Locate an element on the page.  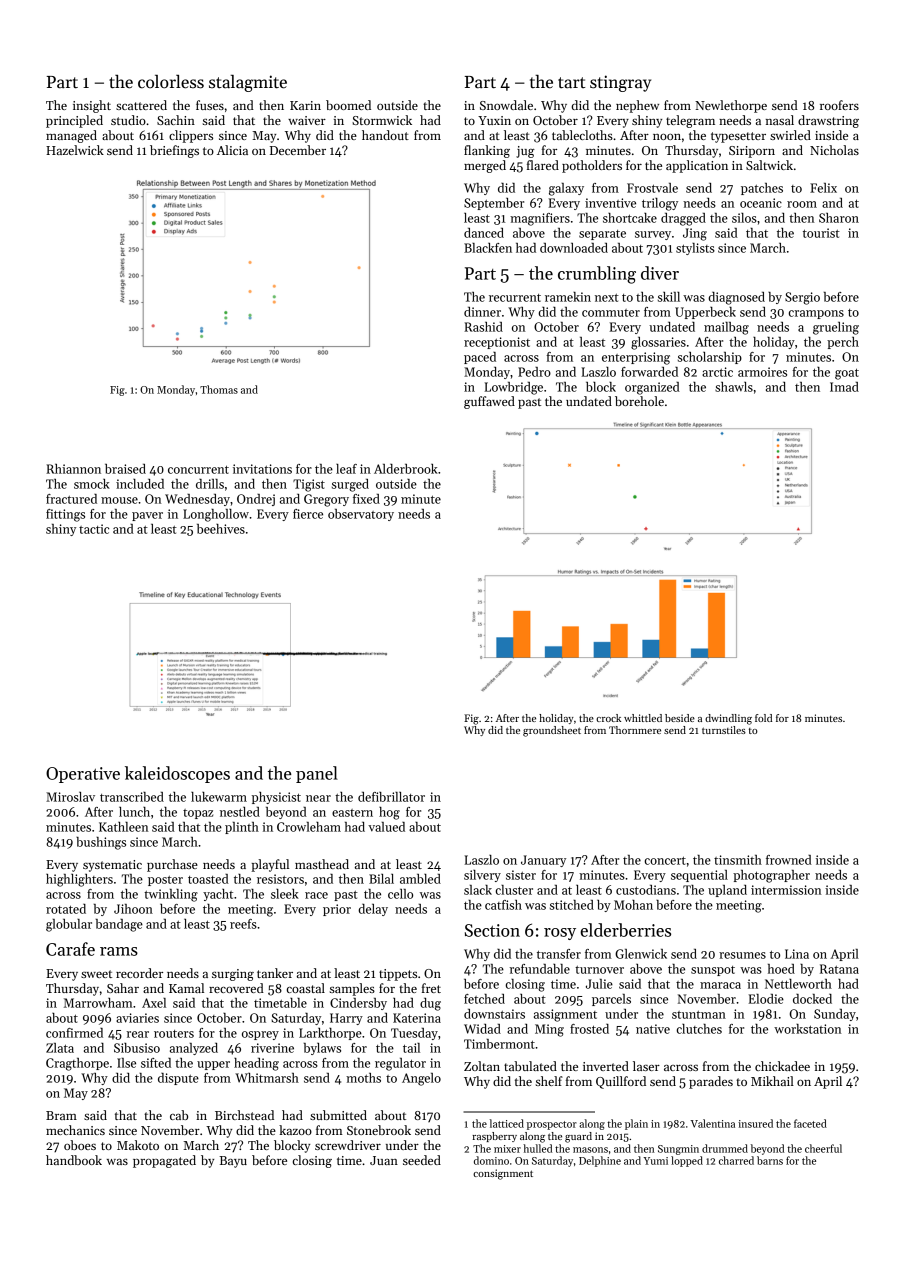
Thomas is located at coordinates (219, 389).
